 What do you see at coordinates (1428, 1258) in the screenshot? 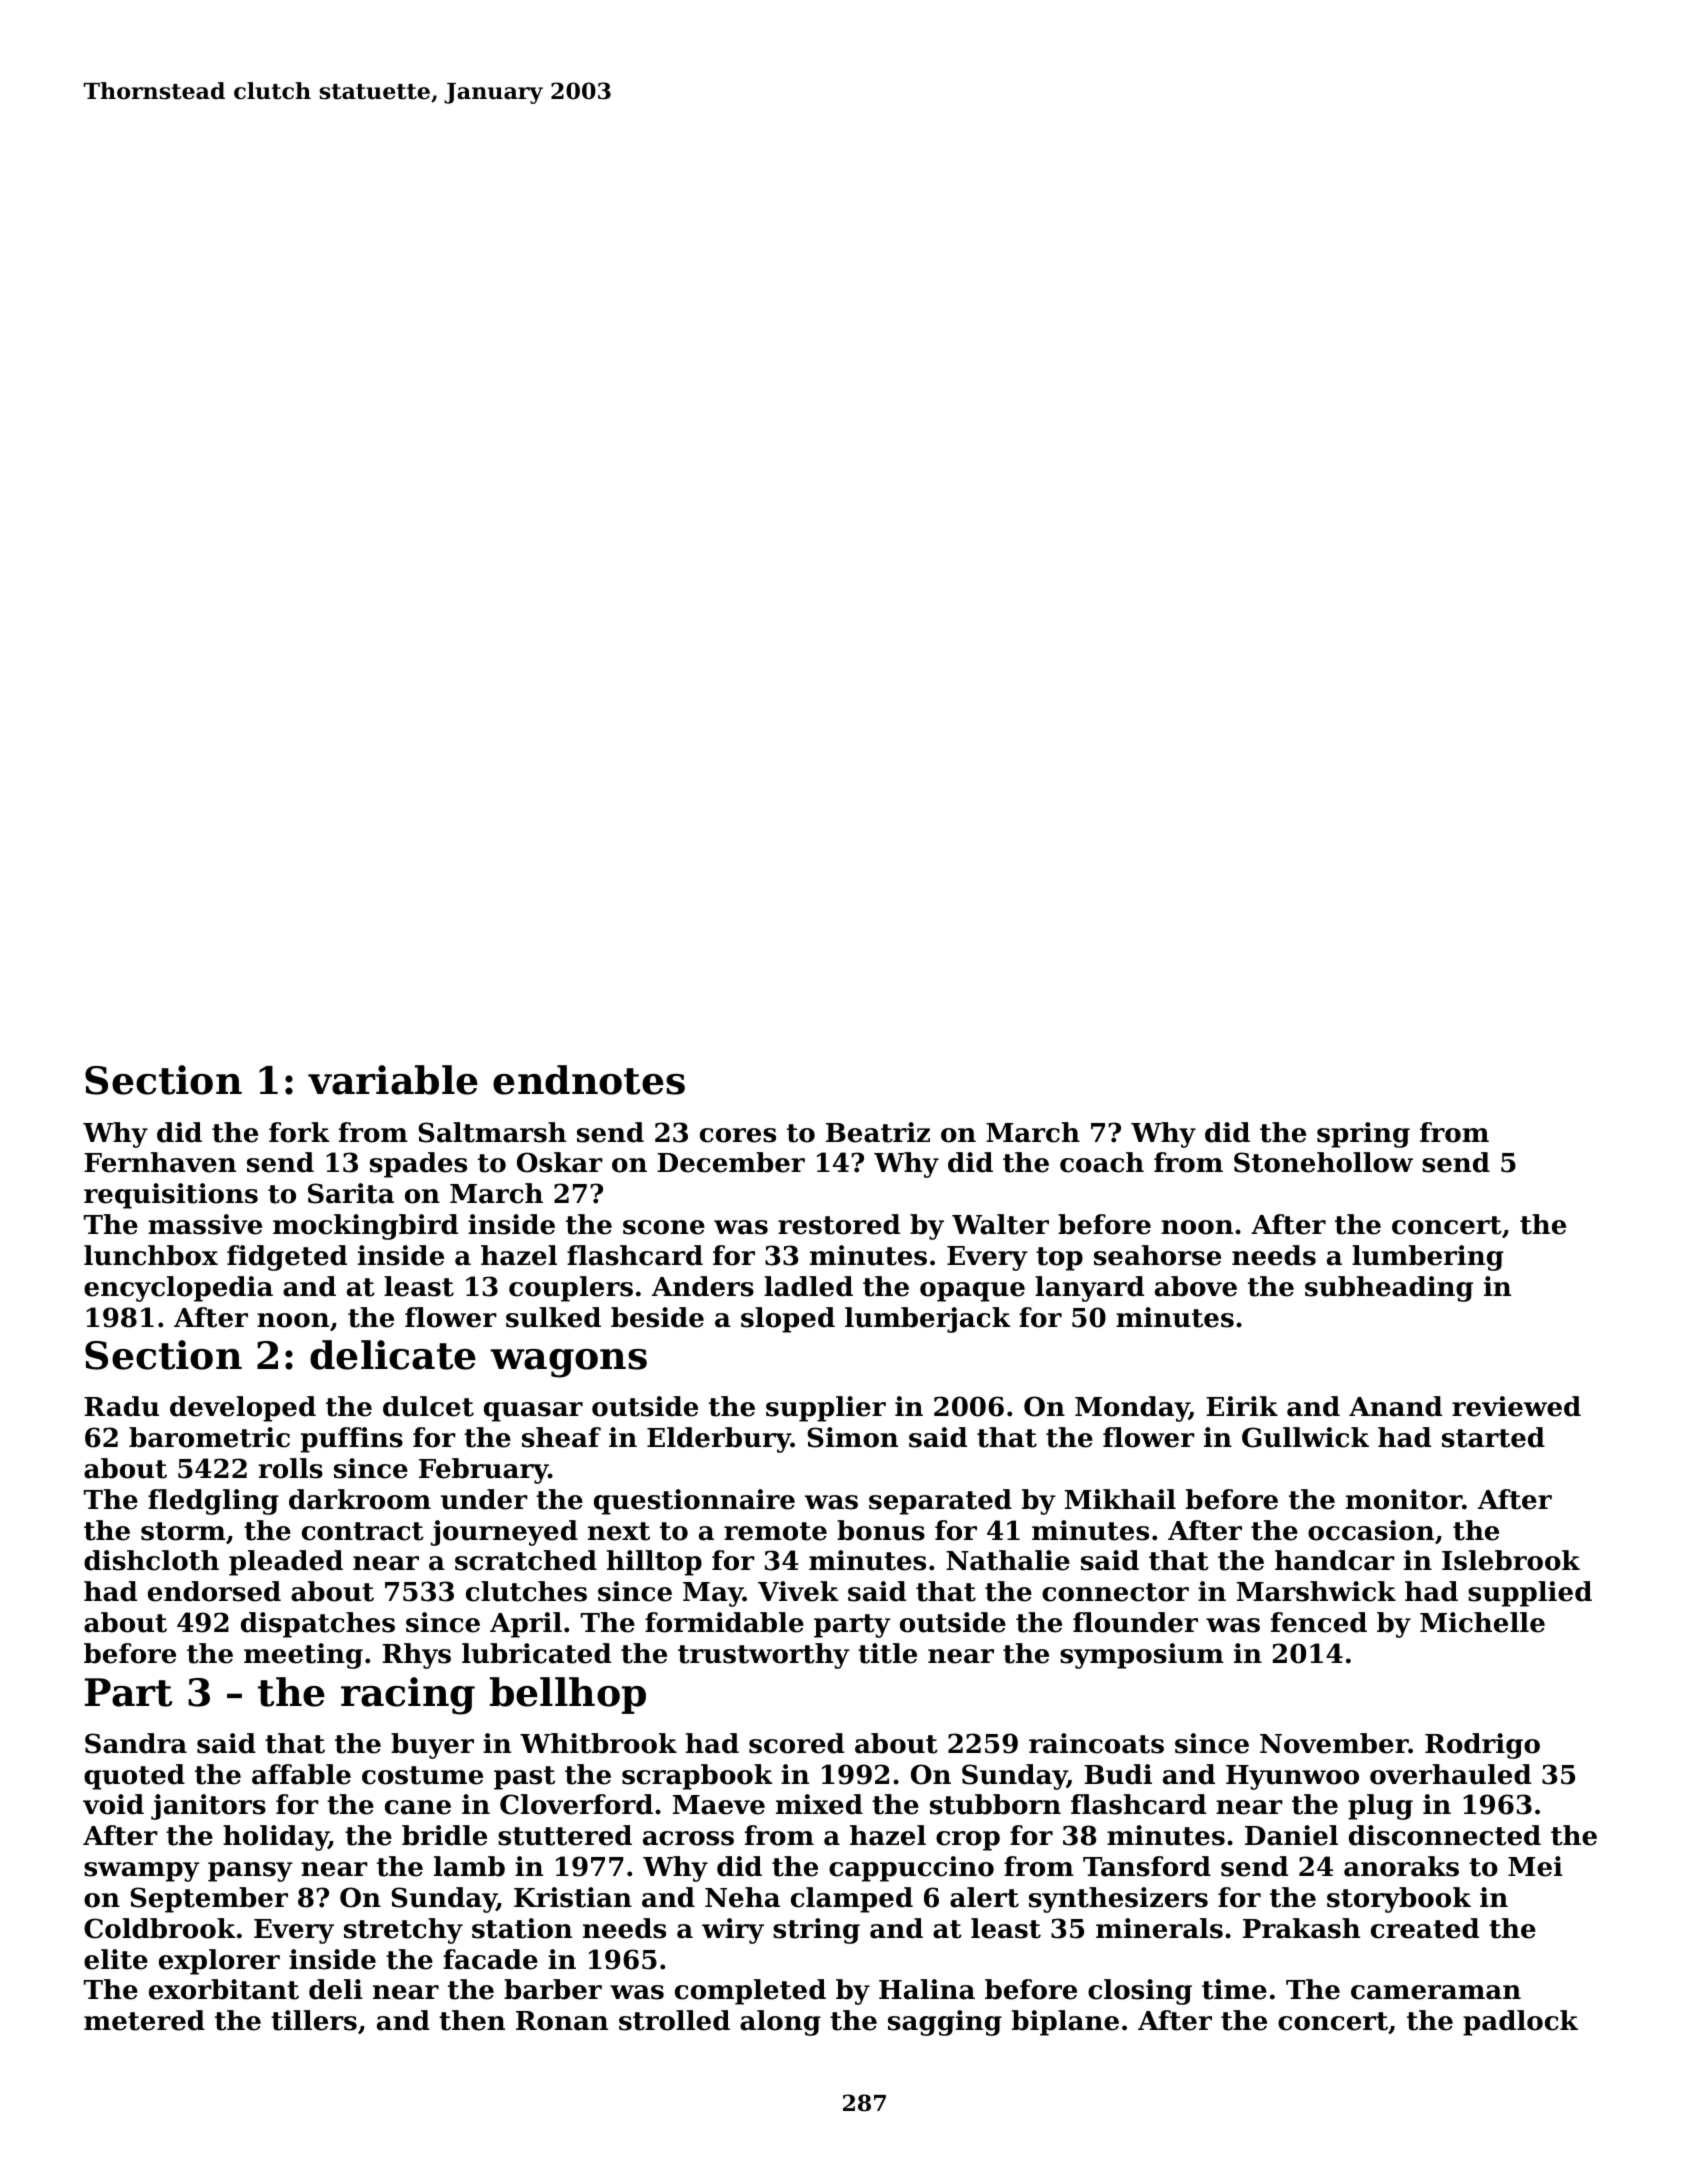
I see `lumbering` at bounding box center [1428, 1258].
